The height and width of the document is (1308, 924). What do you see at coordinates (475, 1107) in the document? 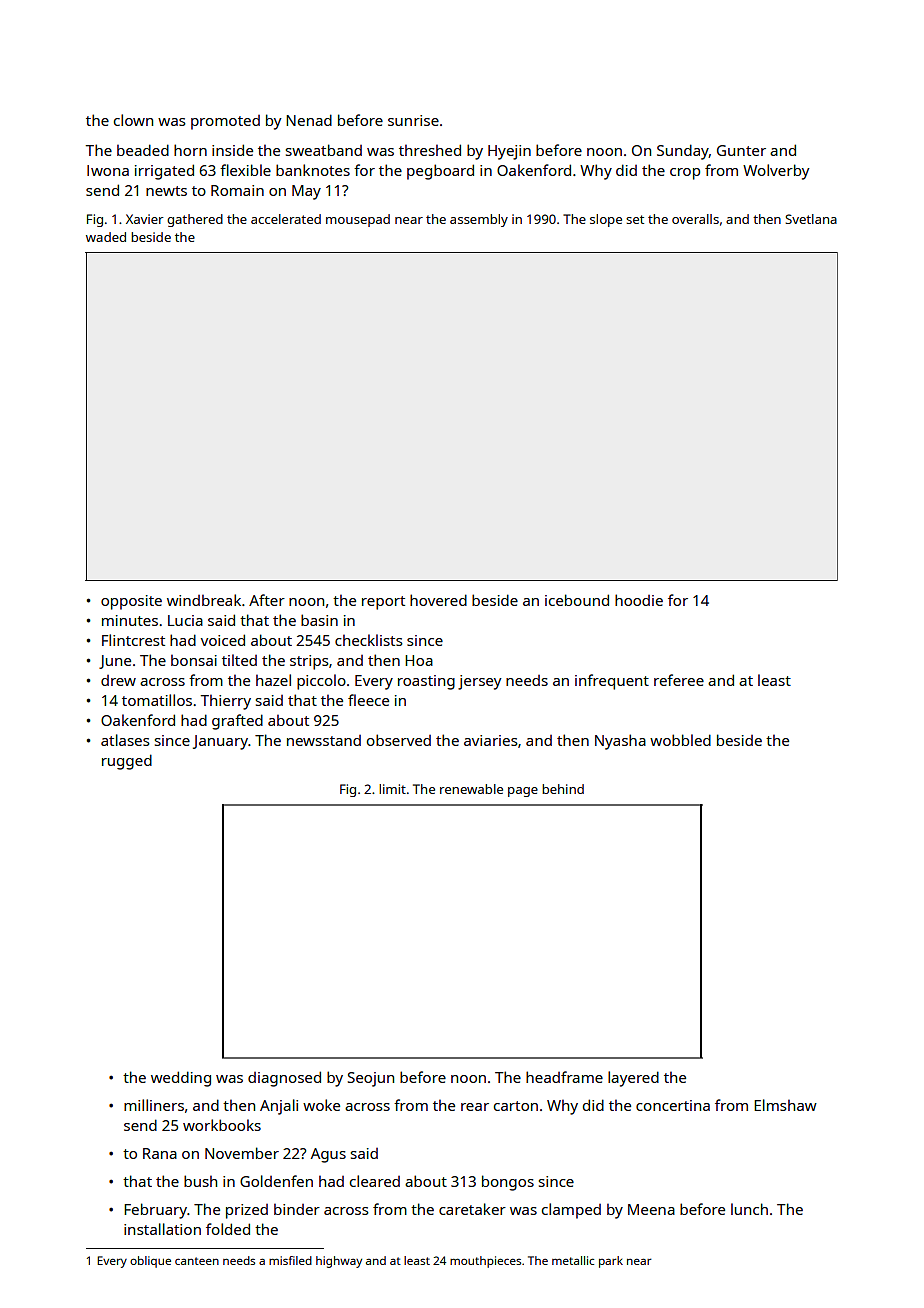
I see `rear` at bounding box center [475, 1107].
